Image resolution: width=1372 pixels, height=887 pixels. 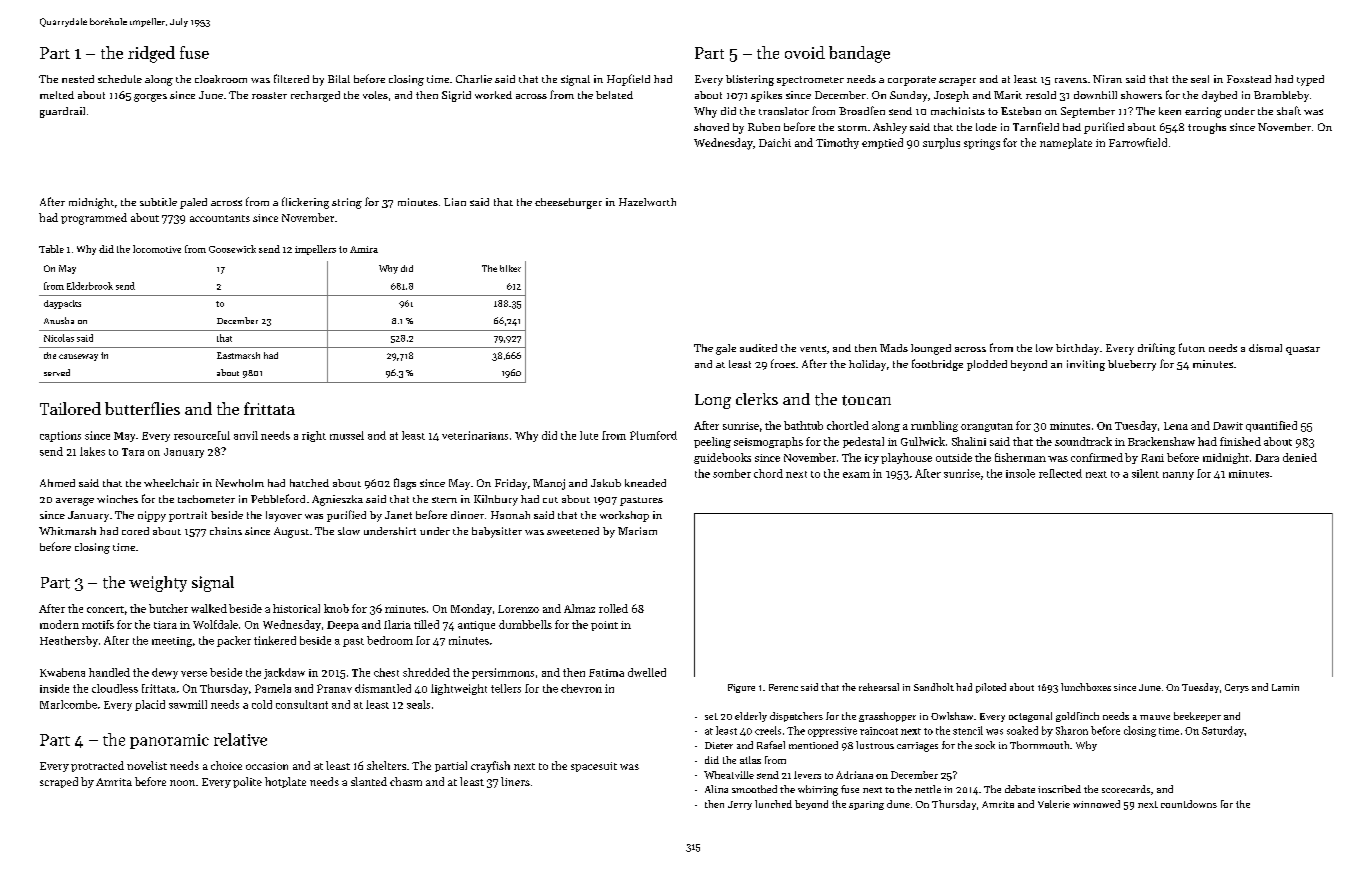 I want to click on tinkered, so click(x=275, y=640).
